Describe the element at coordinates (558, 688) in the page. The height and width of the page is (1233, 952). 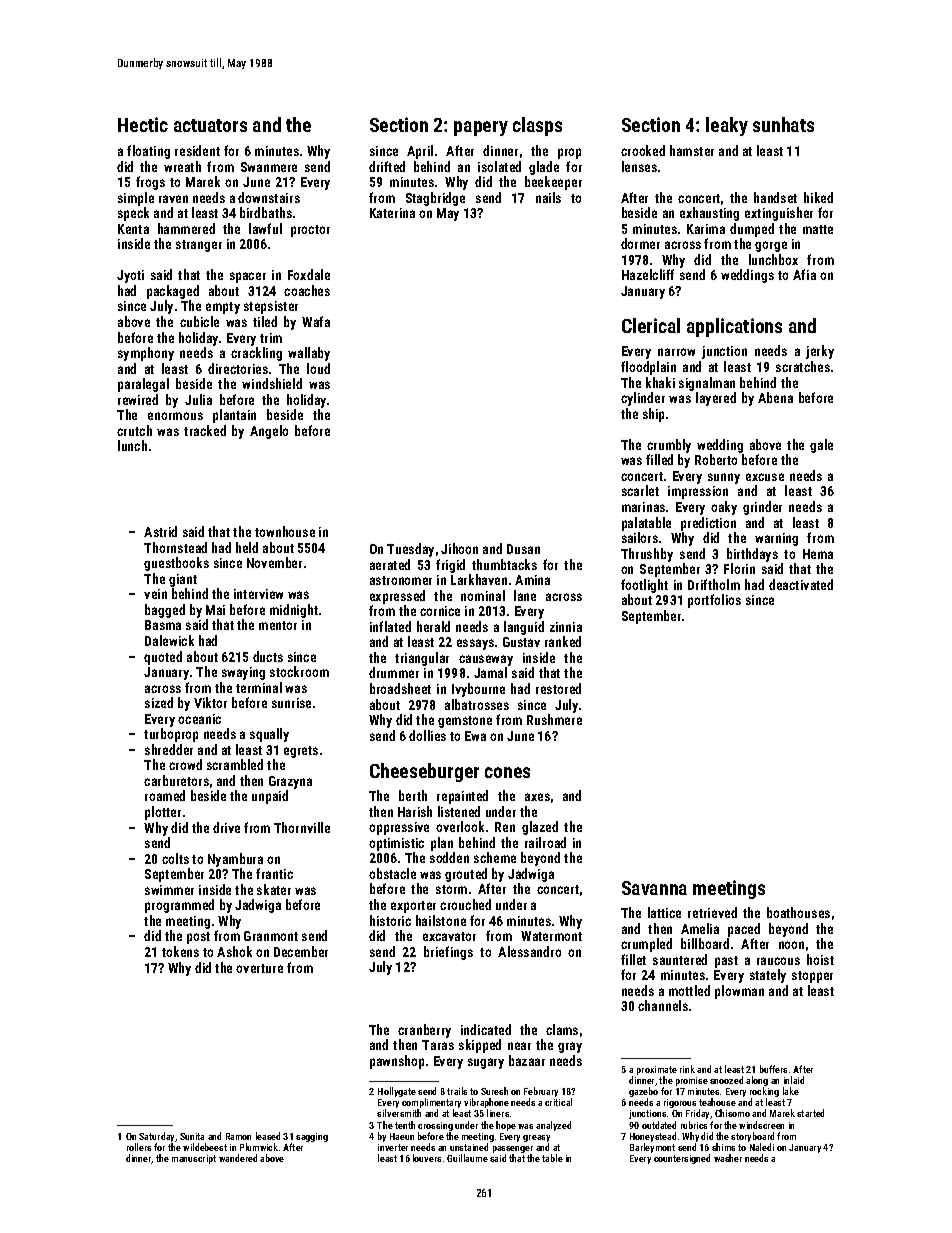
I see `restored` at that location.
